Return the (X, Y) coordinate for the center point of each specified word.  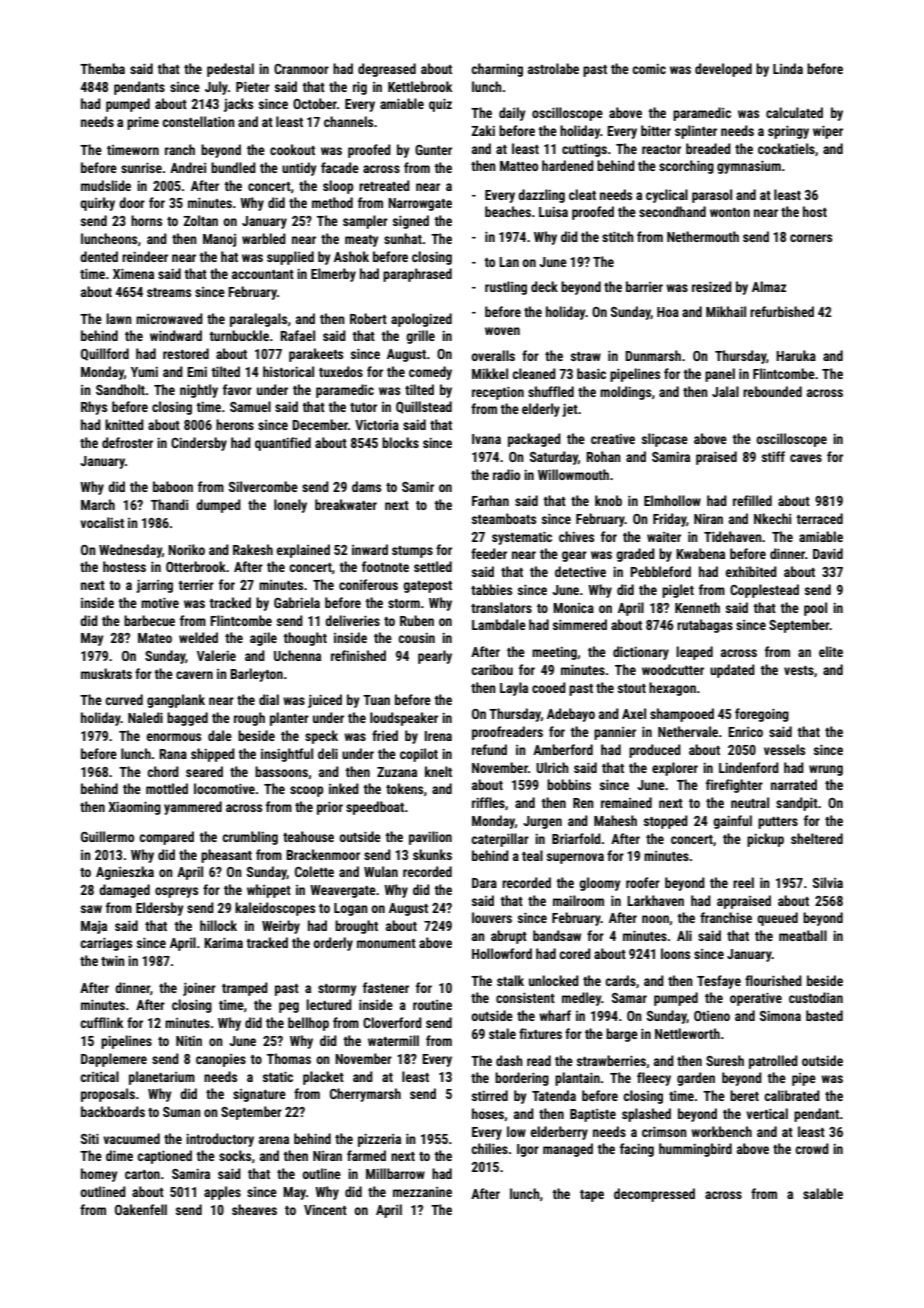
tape (592, 1196)
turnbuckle (239, 335)
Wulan (381, 871)
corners (811, 238)
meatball (803, 935)
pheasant (226, 856)
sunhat (403, 238)
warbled (264, 238)
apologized (421, 320)
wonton (730, 212)
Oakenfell (141, 1209)
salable (823, 1193)
